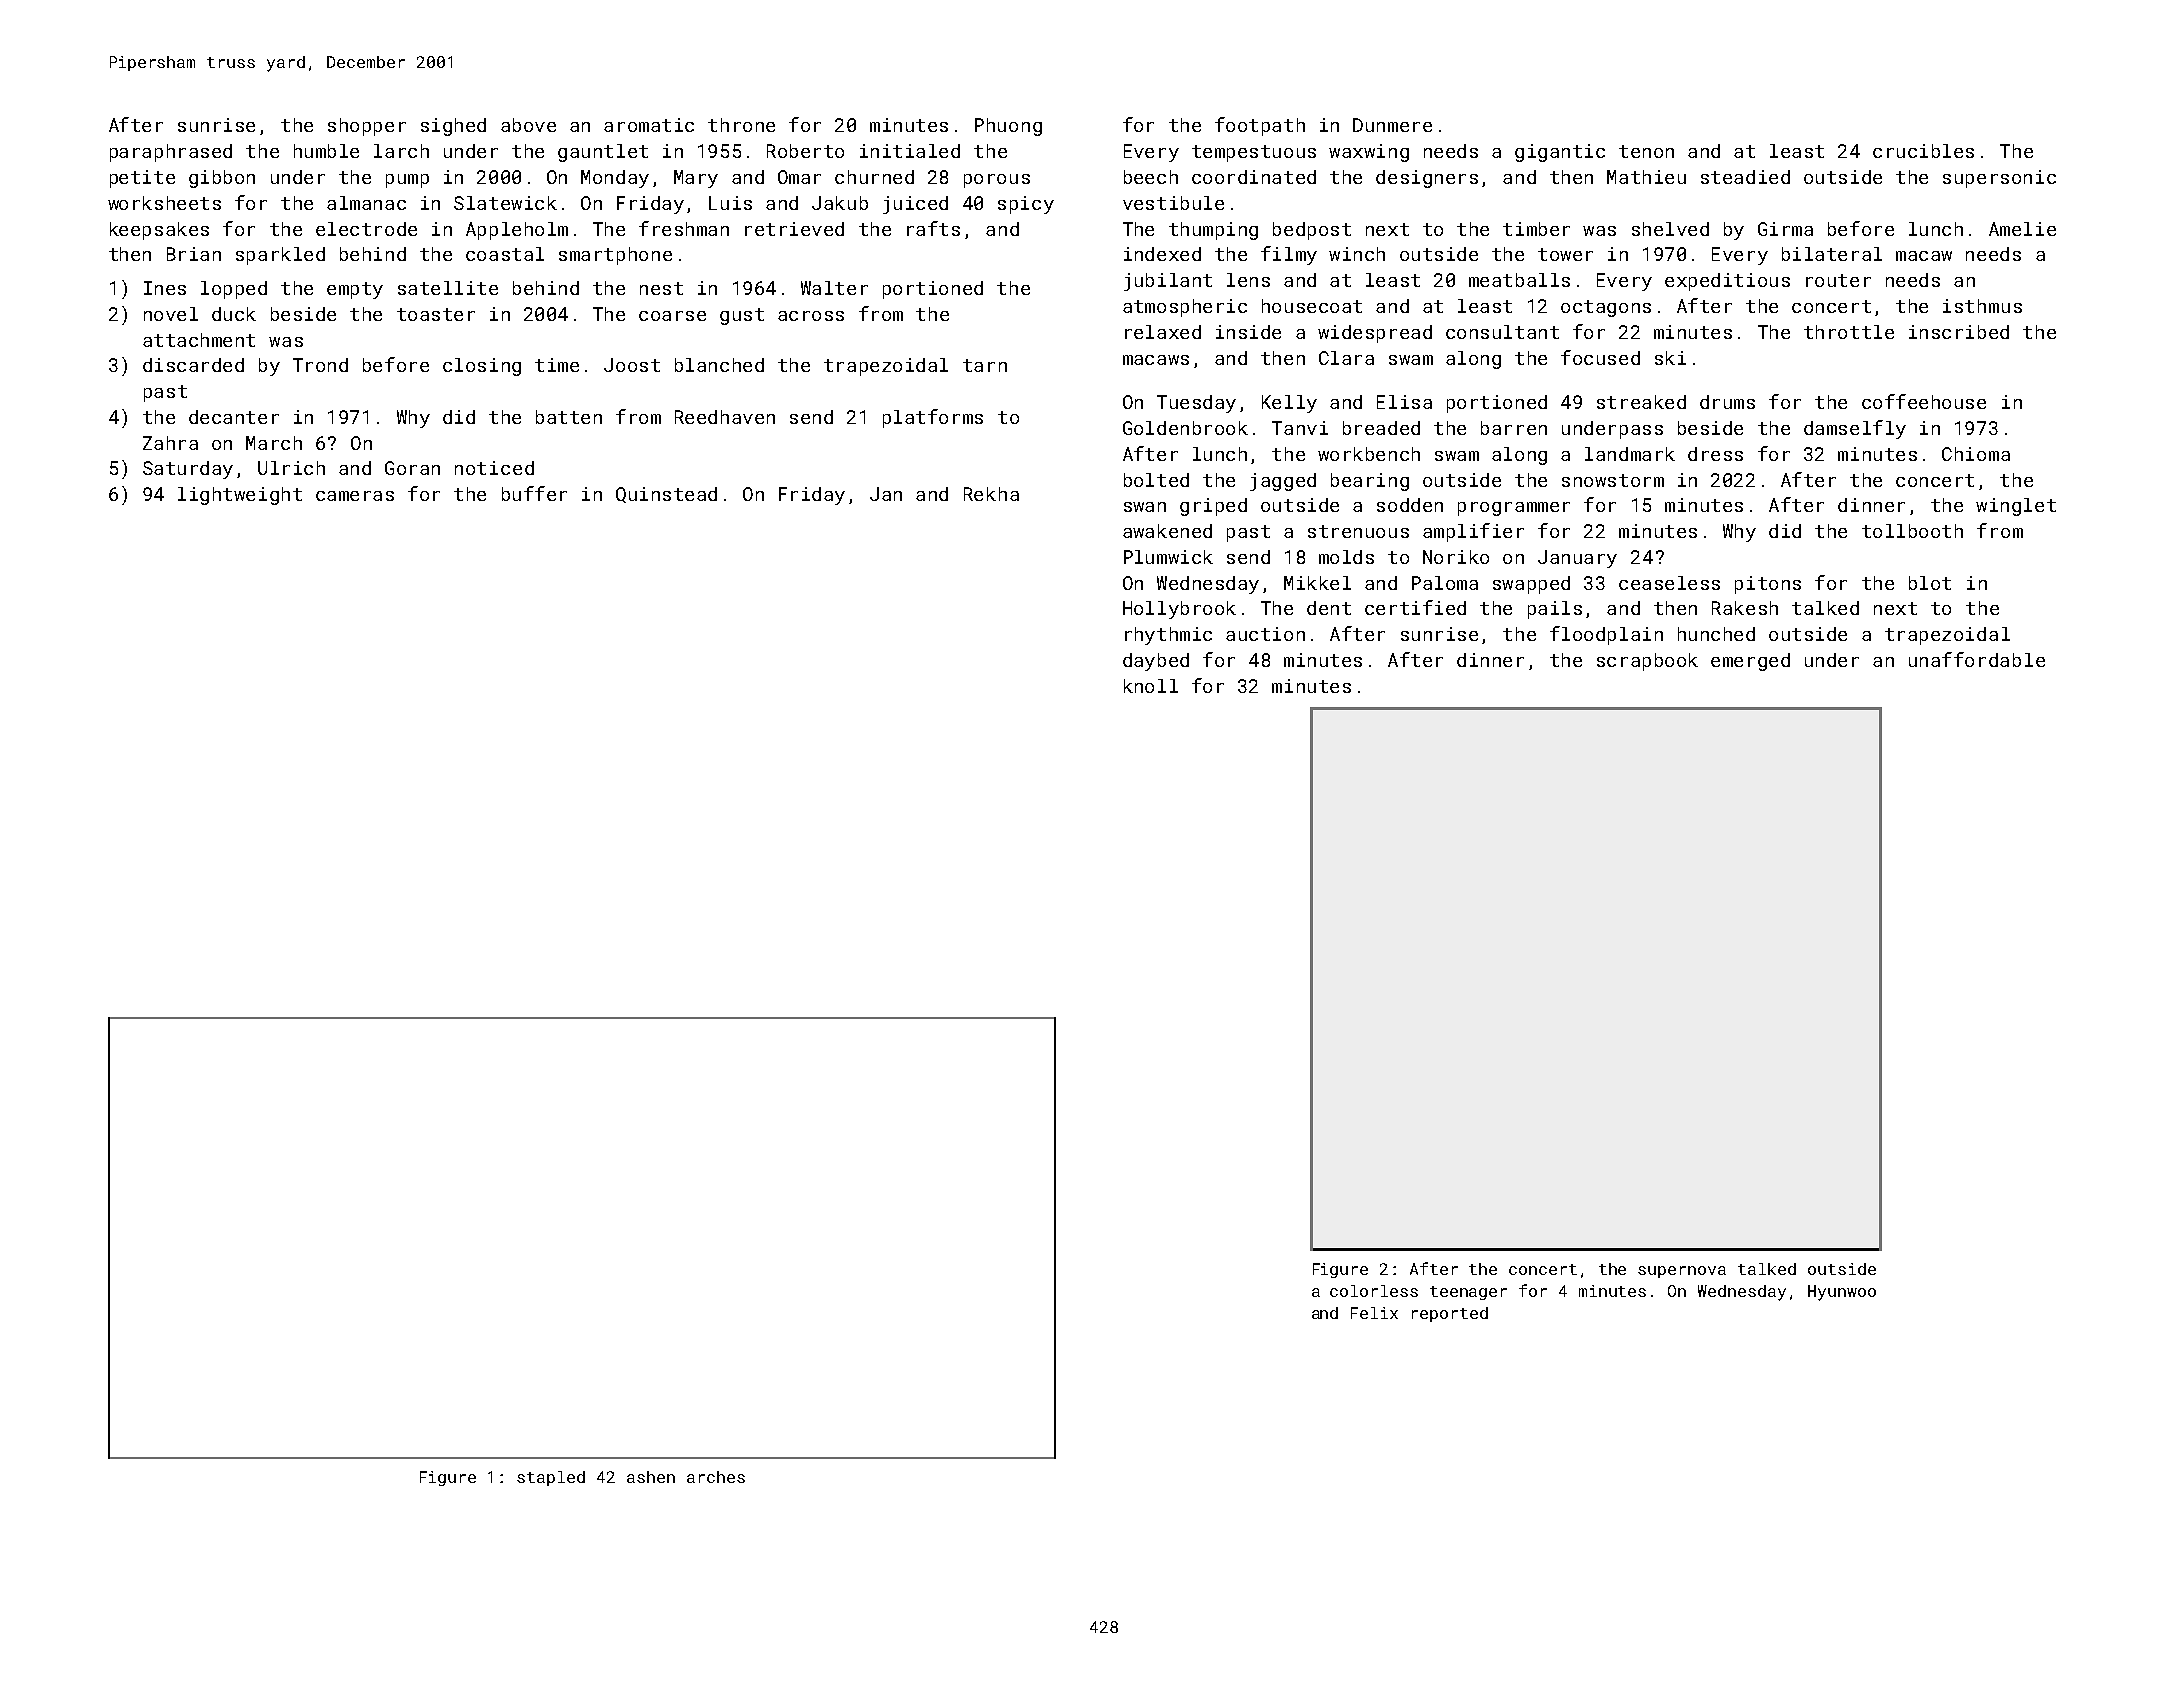 This page has height=1683, width=2178. Describe the element at coordinates (505, 254) in the page. I see `coastal` at that location.
